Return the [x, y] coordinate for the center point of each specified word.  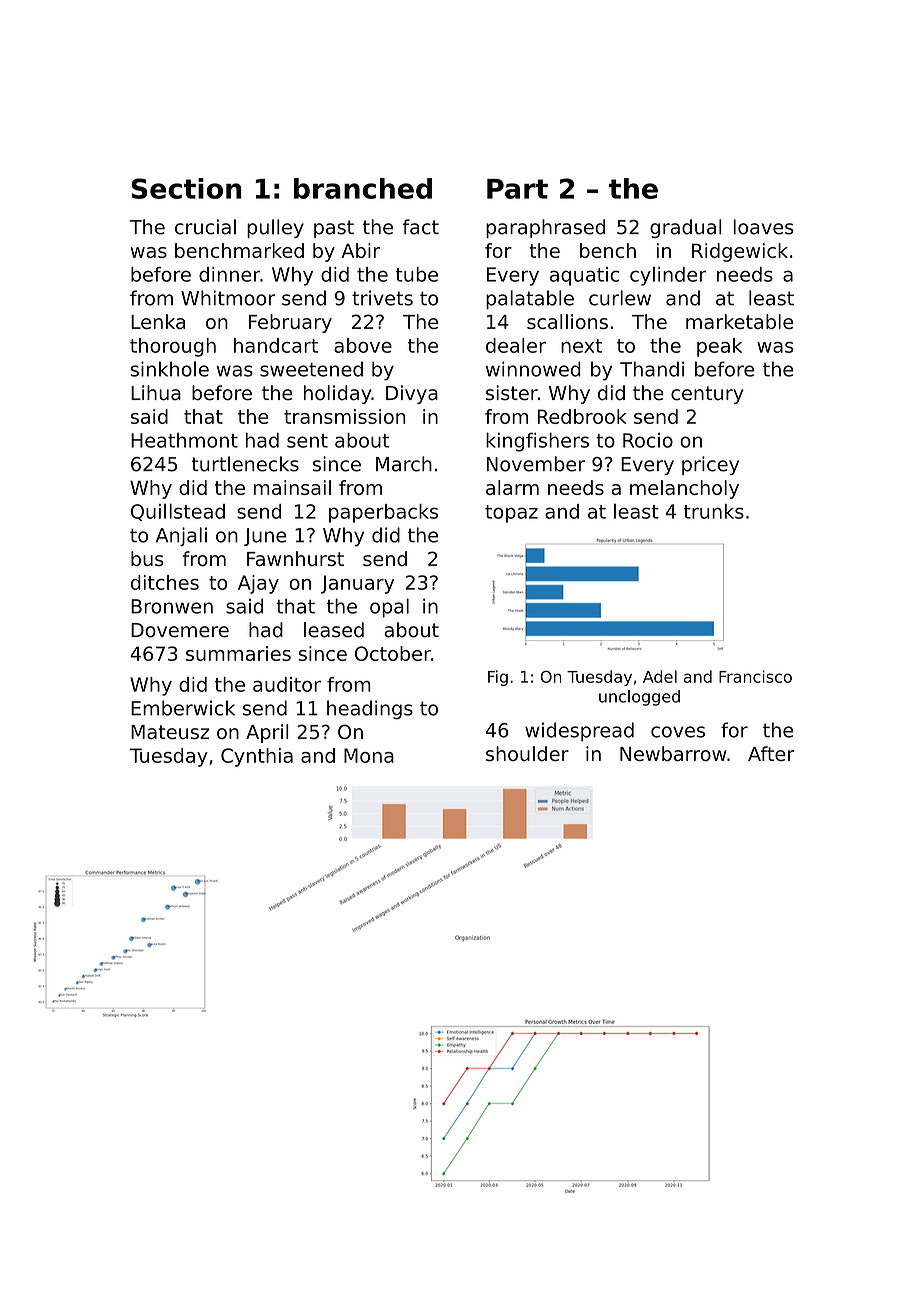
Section [186, 188]
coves [678, 732]
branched [363, 188]
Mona [369, 755]
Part [517, 189]
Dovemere [180, 630]
